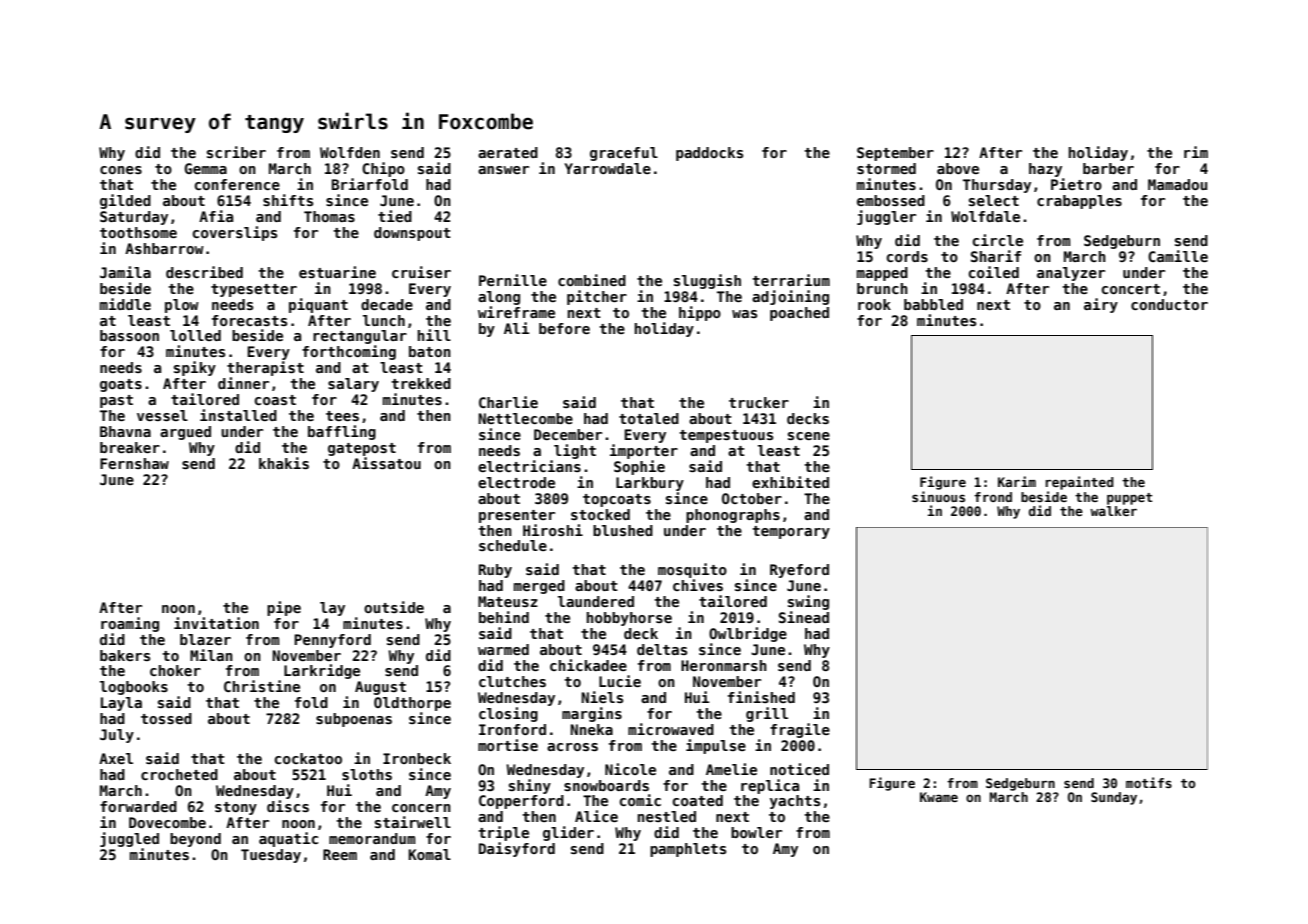 This screenshot has width=1308, height=924. Describe the element at coordinates (624, 154) in the screenshot. I see `graceful` at that location.
